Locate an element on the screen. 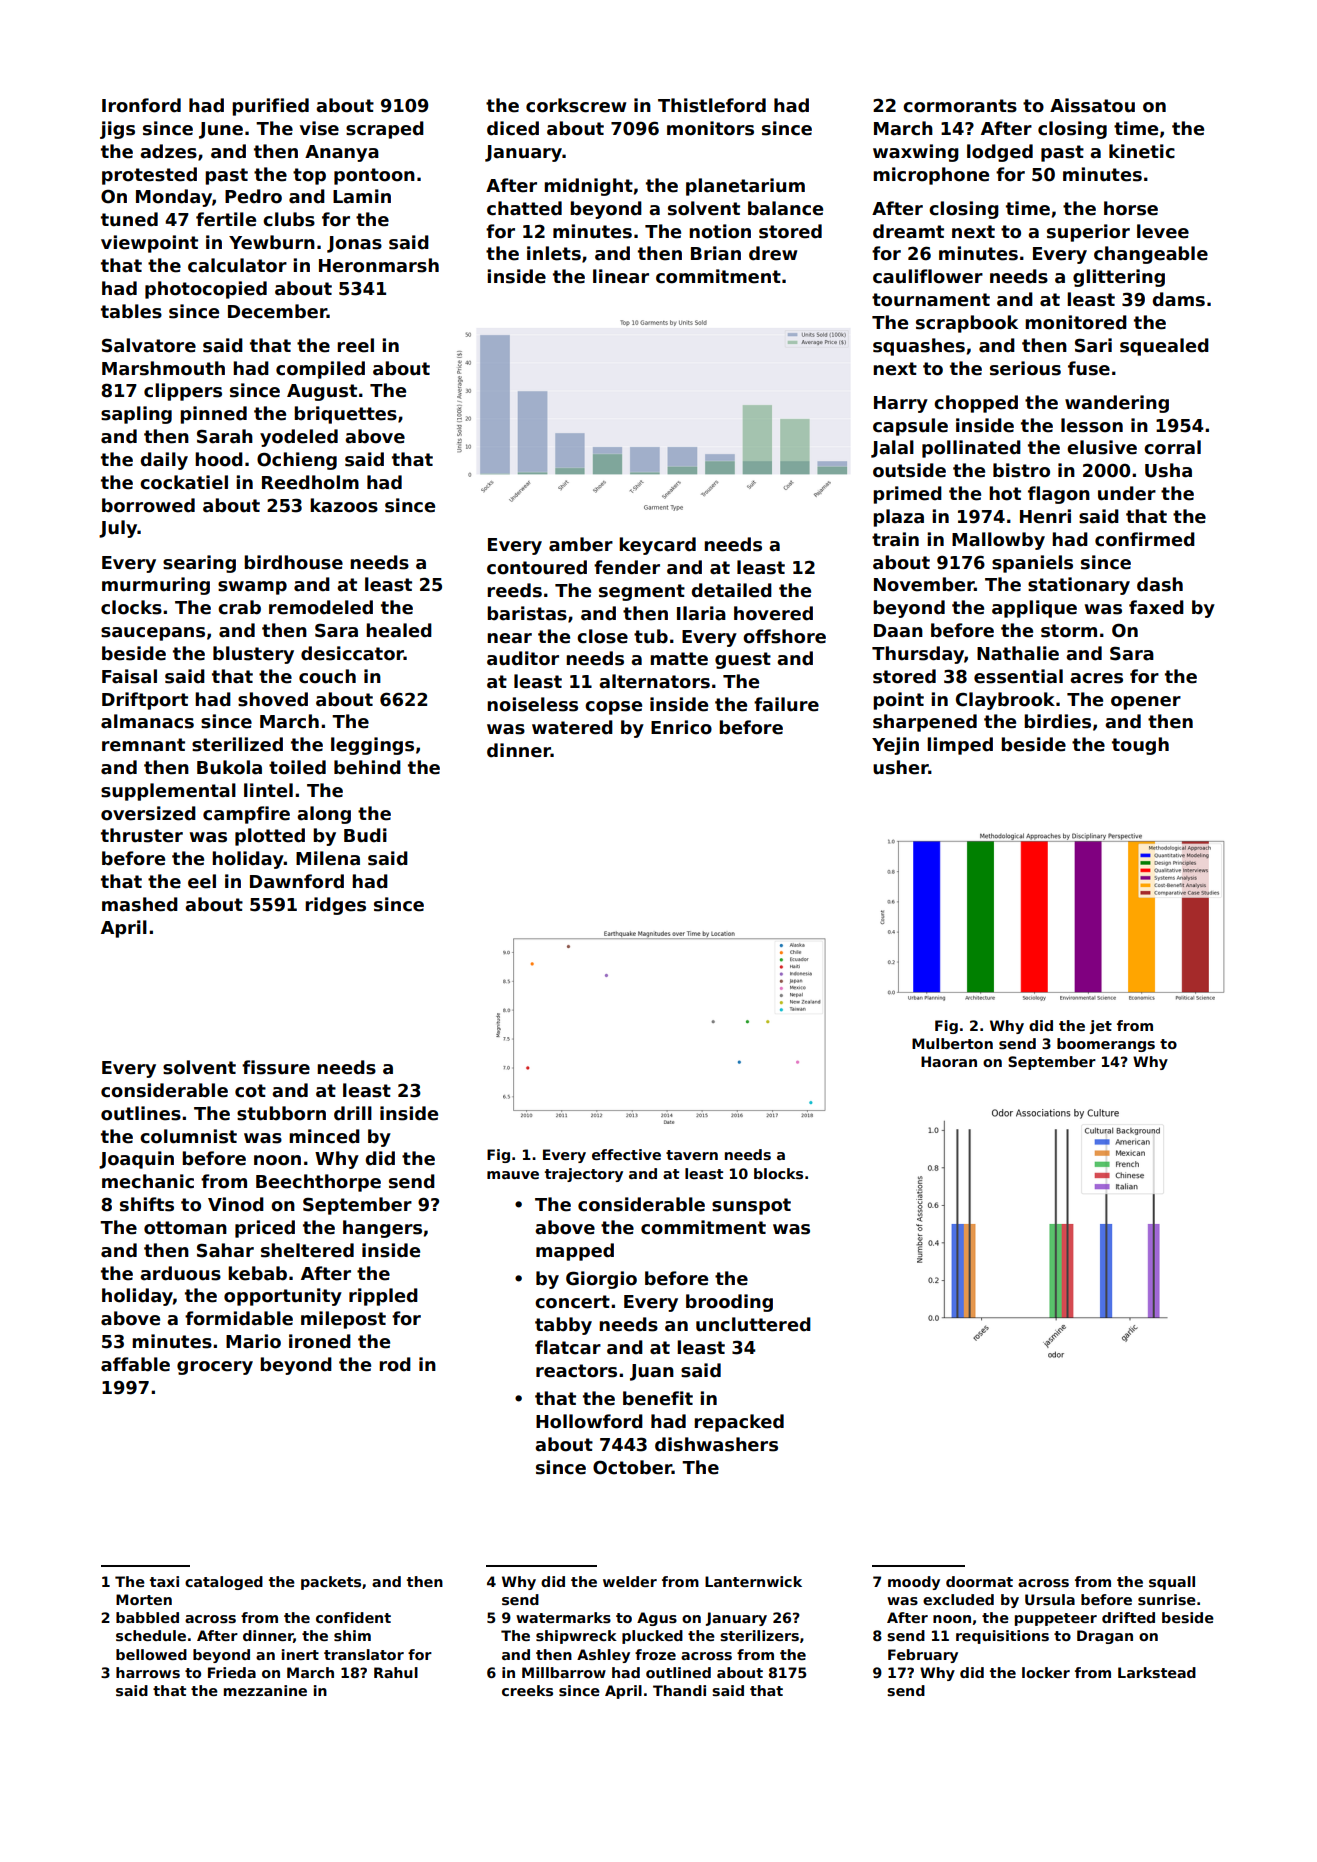  capsule is located at coordinates (910, 427).
